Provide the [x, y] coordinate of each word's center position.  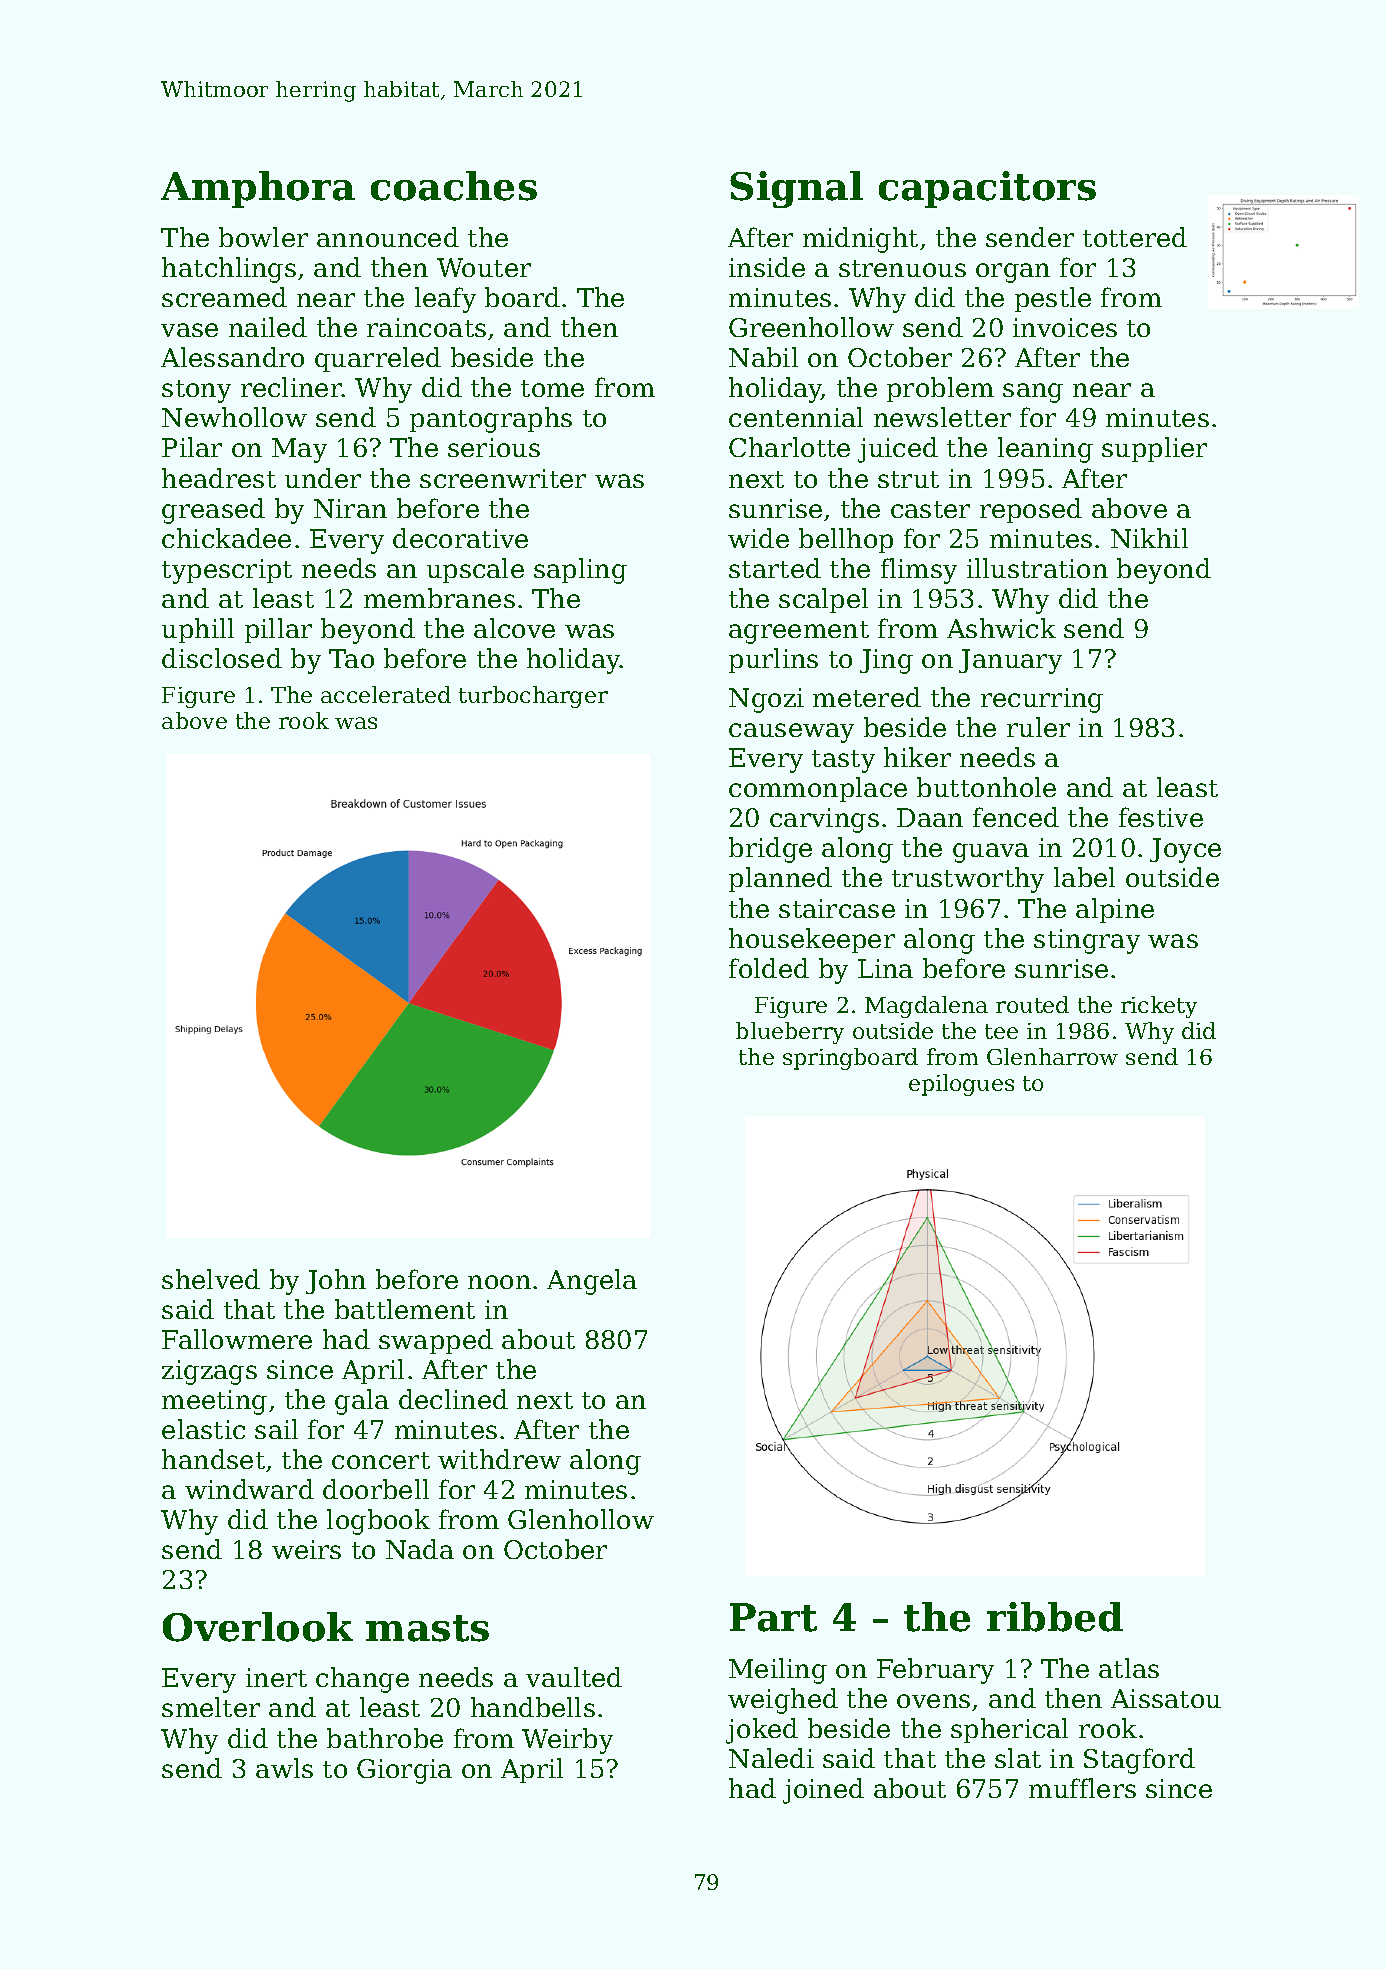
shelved [211, 1279]
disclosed [222, 658]
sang [1033, 393]
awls [284, 1768]
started [775, 568]
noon [499, 1282]
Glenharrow [1052, 1056]
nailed [268, 327]
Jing [886, 661]
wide [758, 538]
